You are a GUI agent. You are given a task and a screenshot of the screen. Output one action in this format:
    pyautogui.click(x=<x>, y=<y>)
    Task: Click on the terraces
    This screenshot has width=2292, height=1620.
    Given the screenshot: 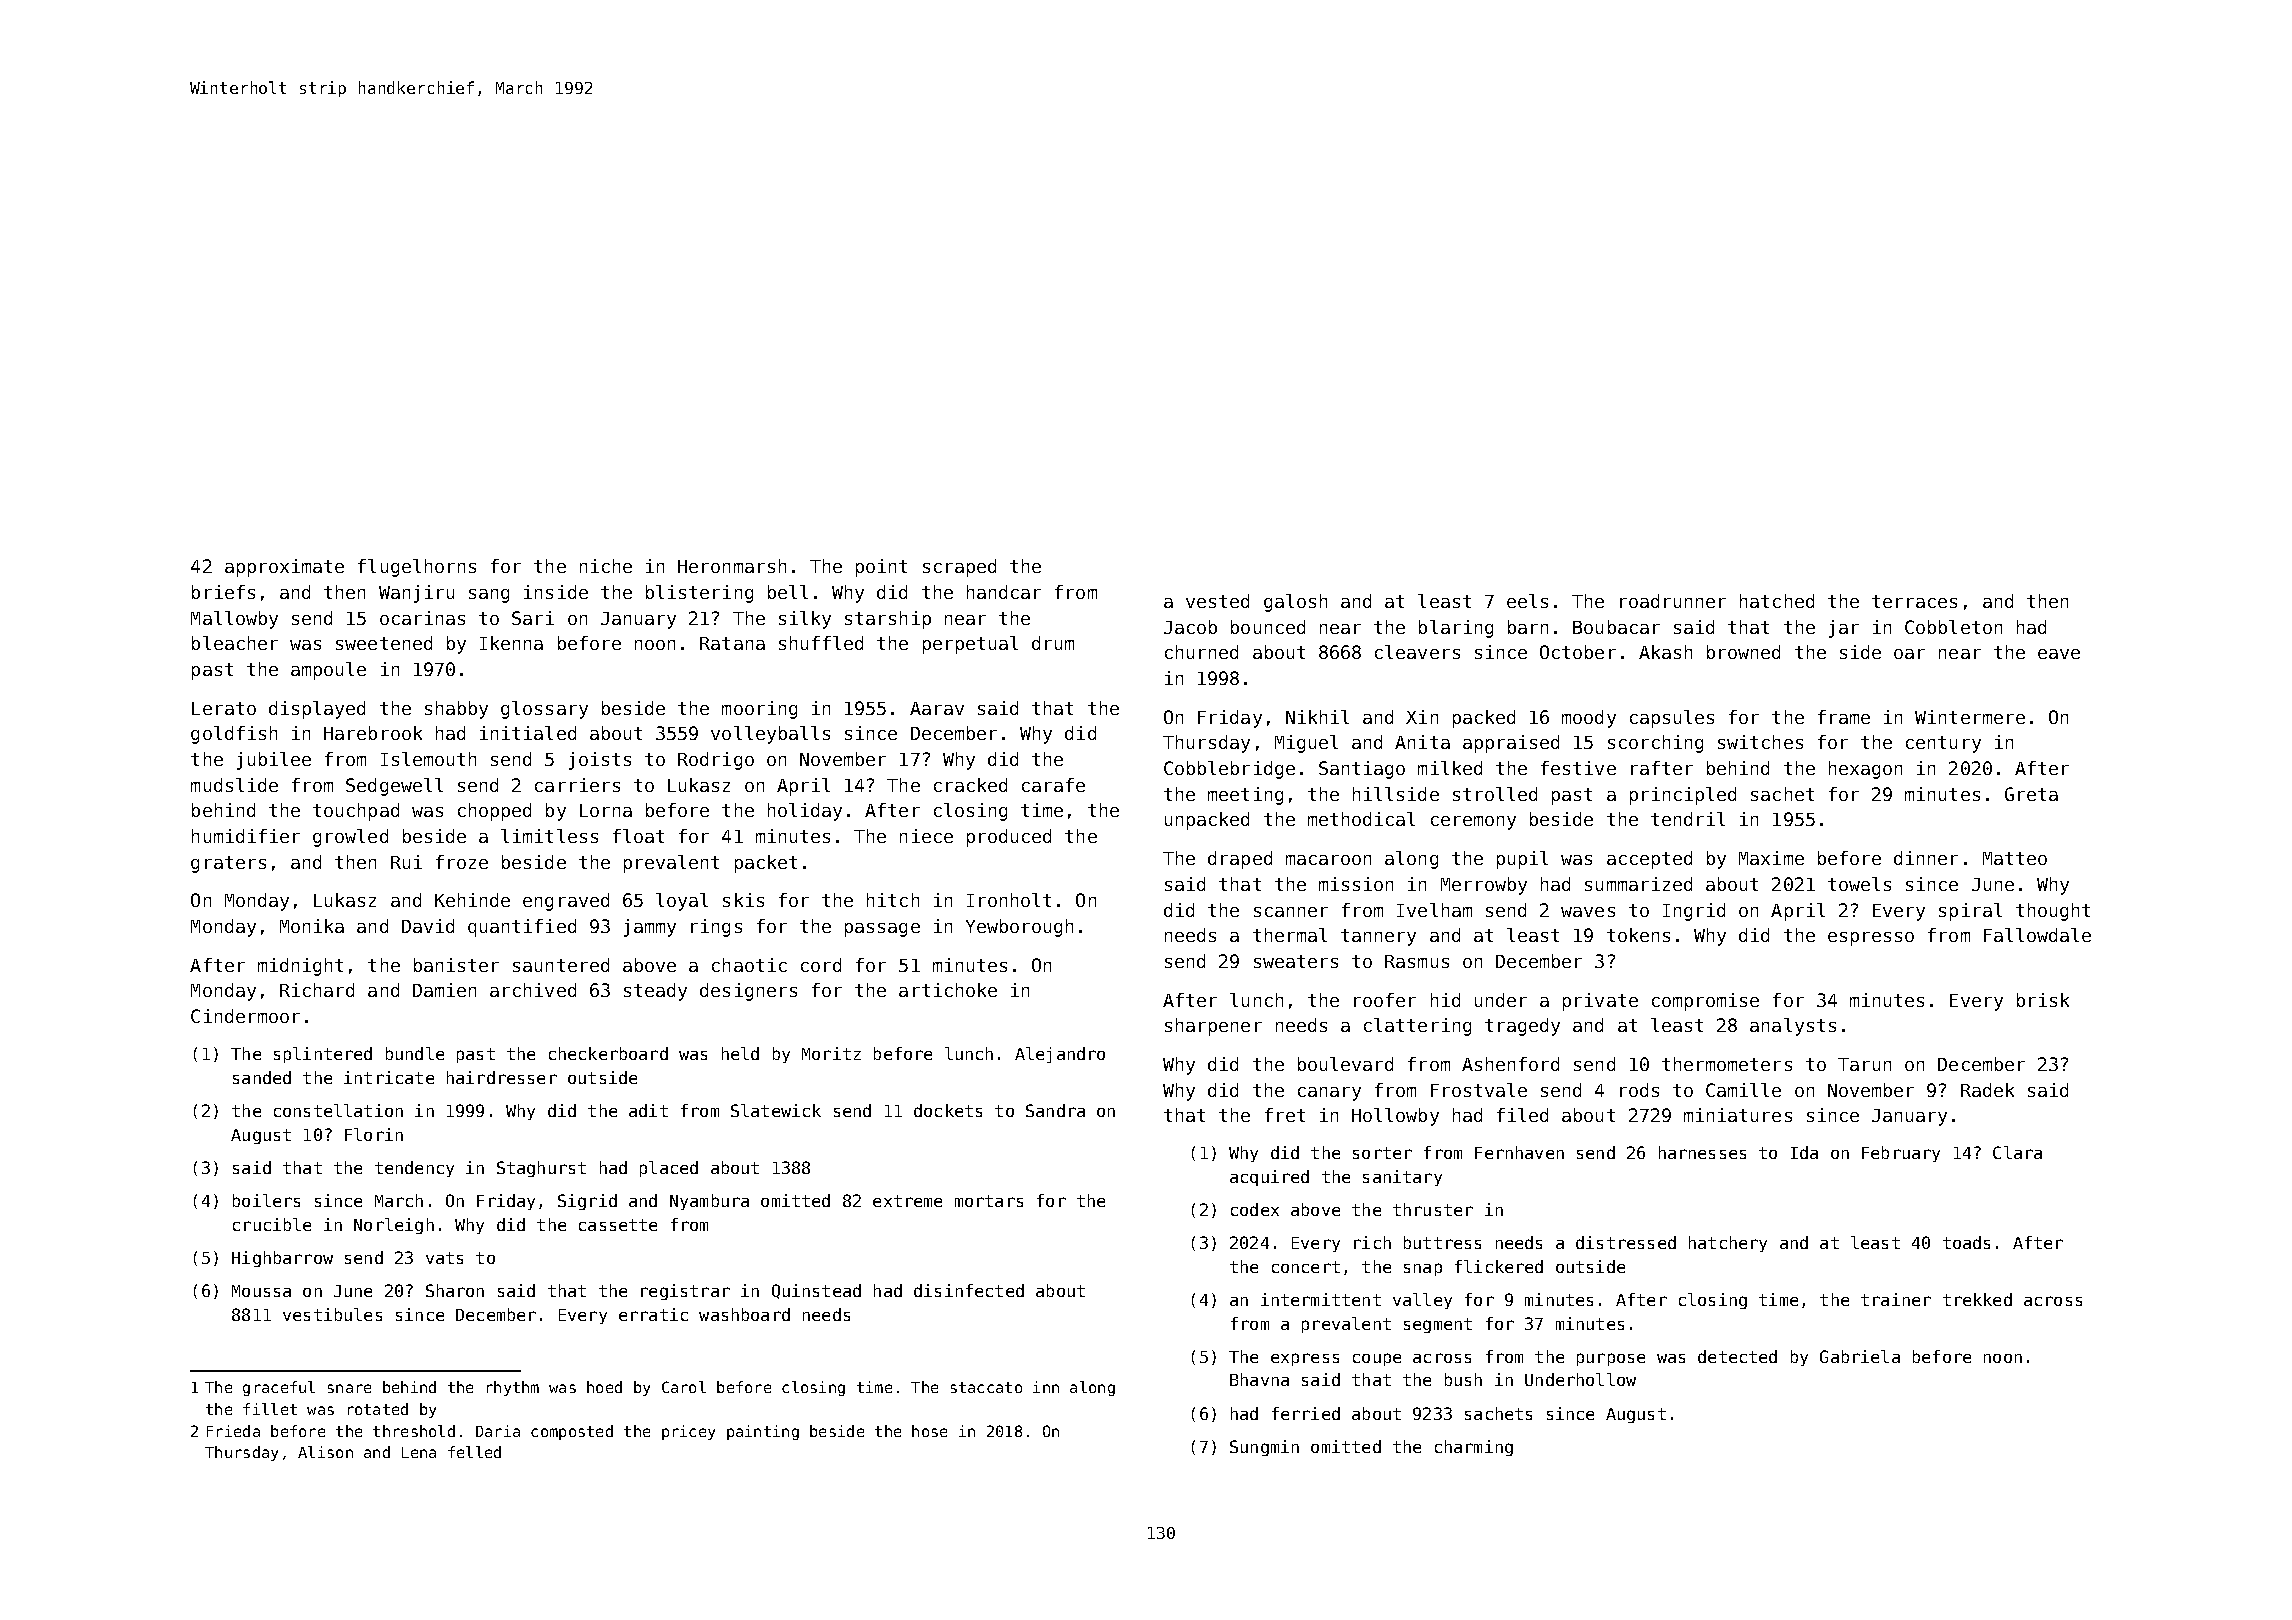 What is the action you would take?
    pyautogui.click(x=1914, y=601)
